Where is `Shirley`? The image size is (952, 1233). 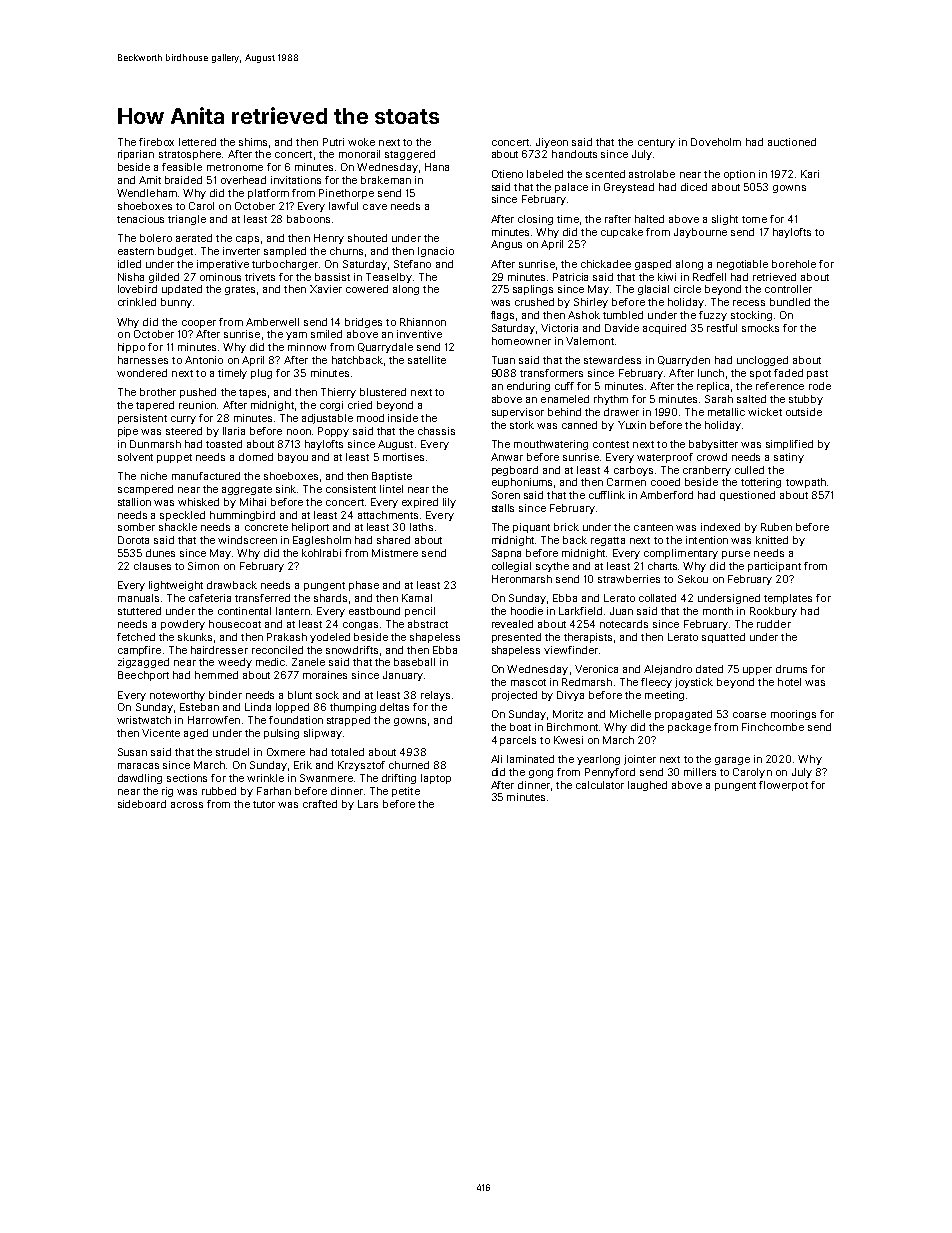
Shirley is located at coordinates (591, 303).
